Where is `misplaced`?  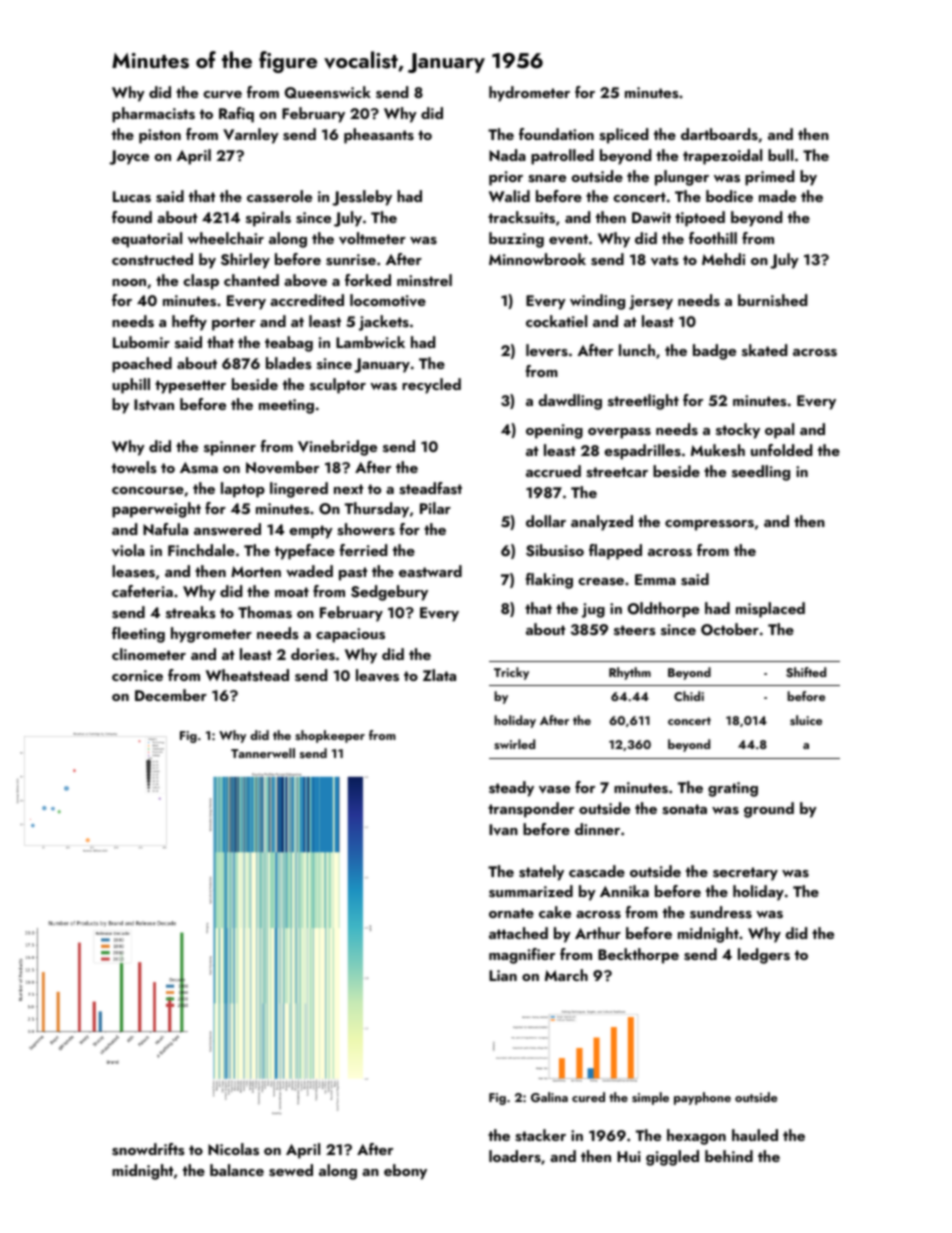 misplaced is located at coordinates (770, 610).
